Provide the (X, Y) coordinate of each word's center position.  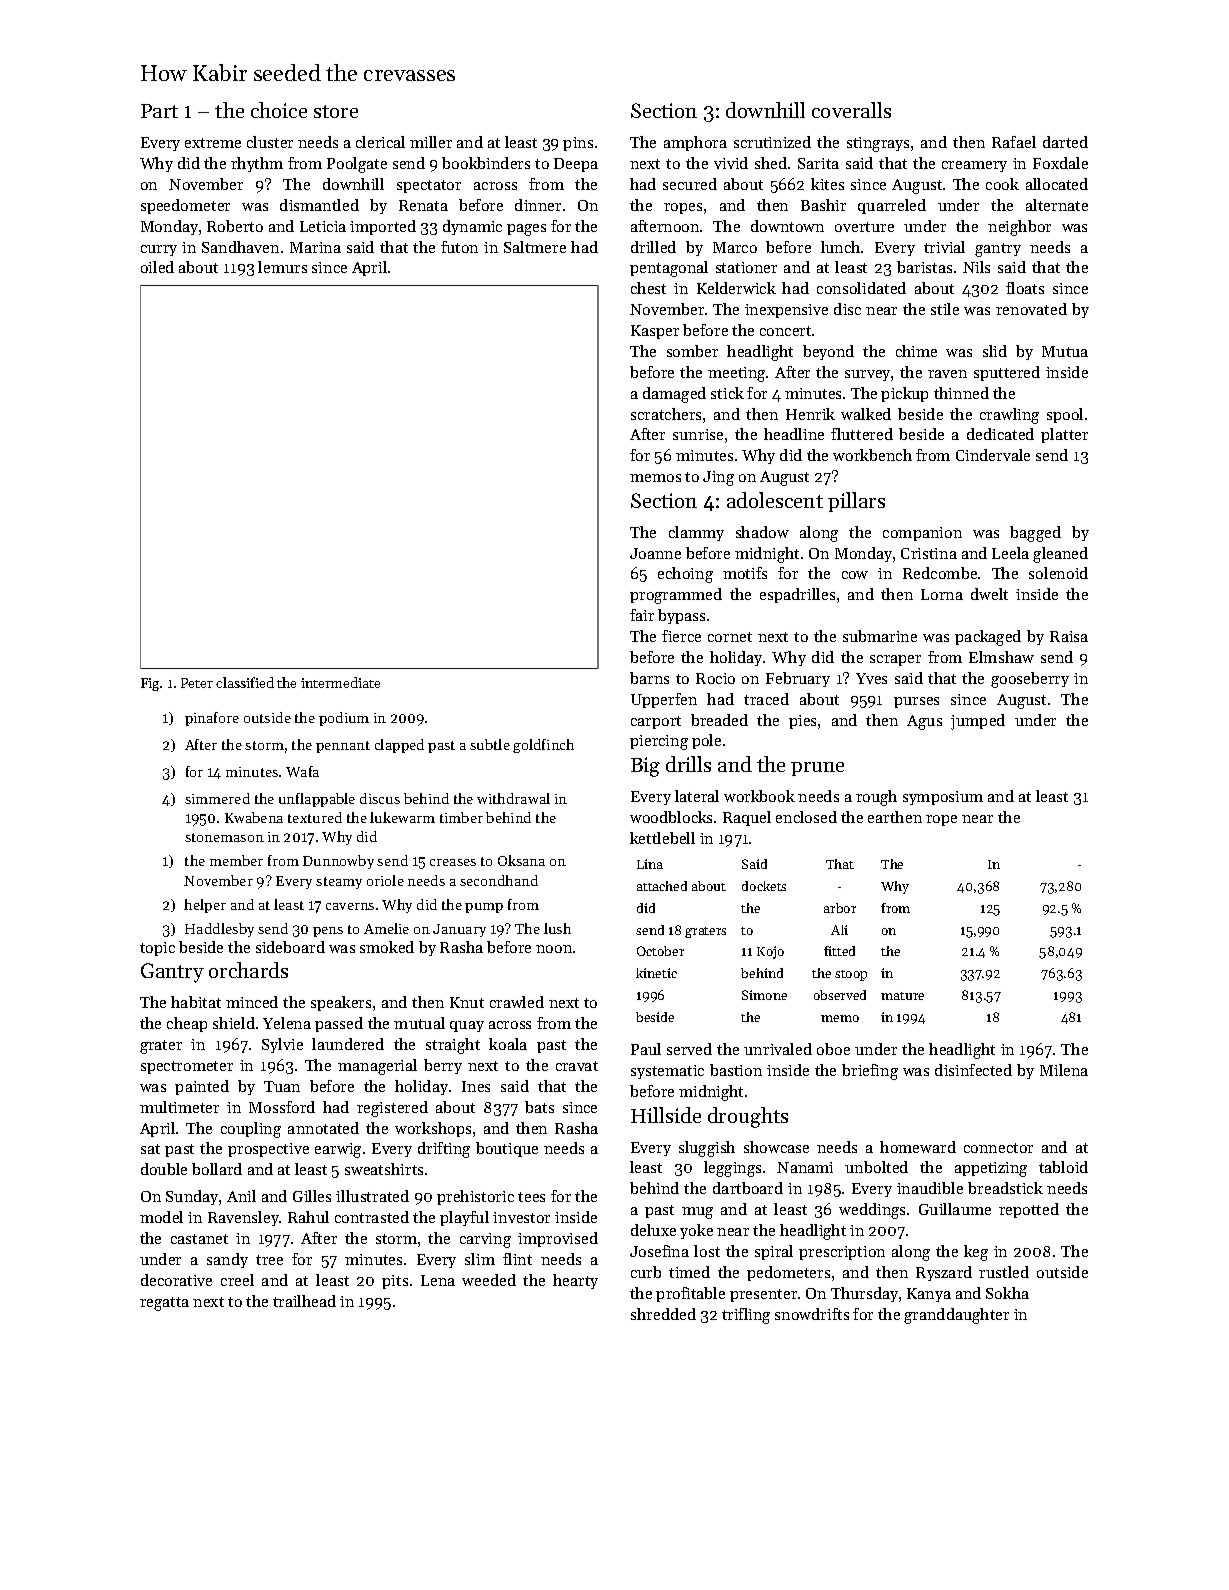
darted (1065, 142)
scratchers (666, 414)
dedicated (1000, 434)
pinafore (212, 719)
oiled (157, 267)
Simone (764, 995)
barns (649, 678)
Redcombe (940, 573)
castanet (199, 1239)
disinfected (973, 1070)
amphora (695, 143)
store (336, 111)
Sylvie (282, 1045)
